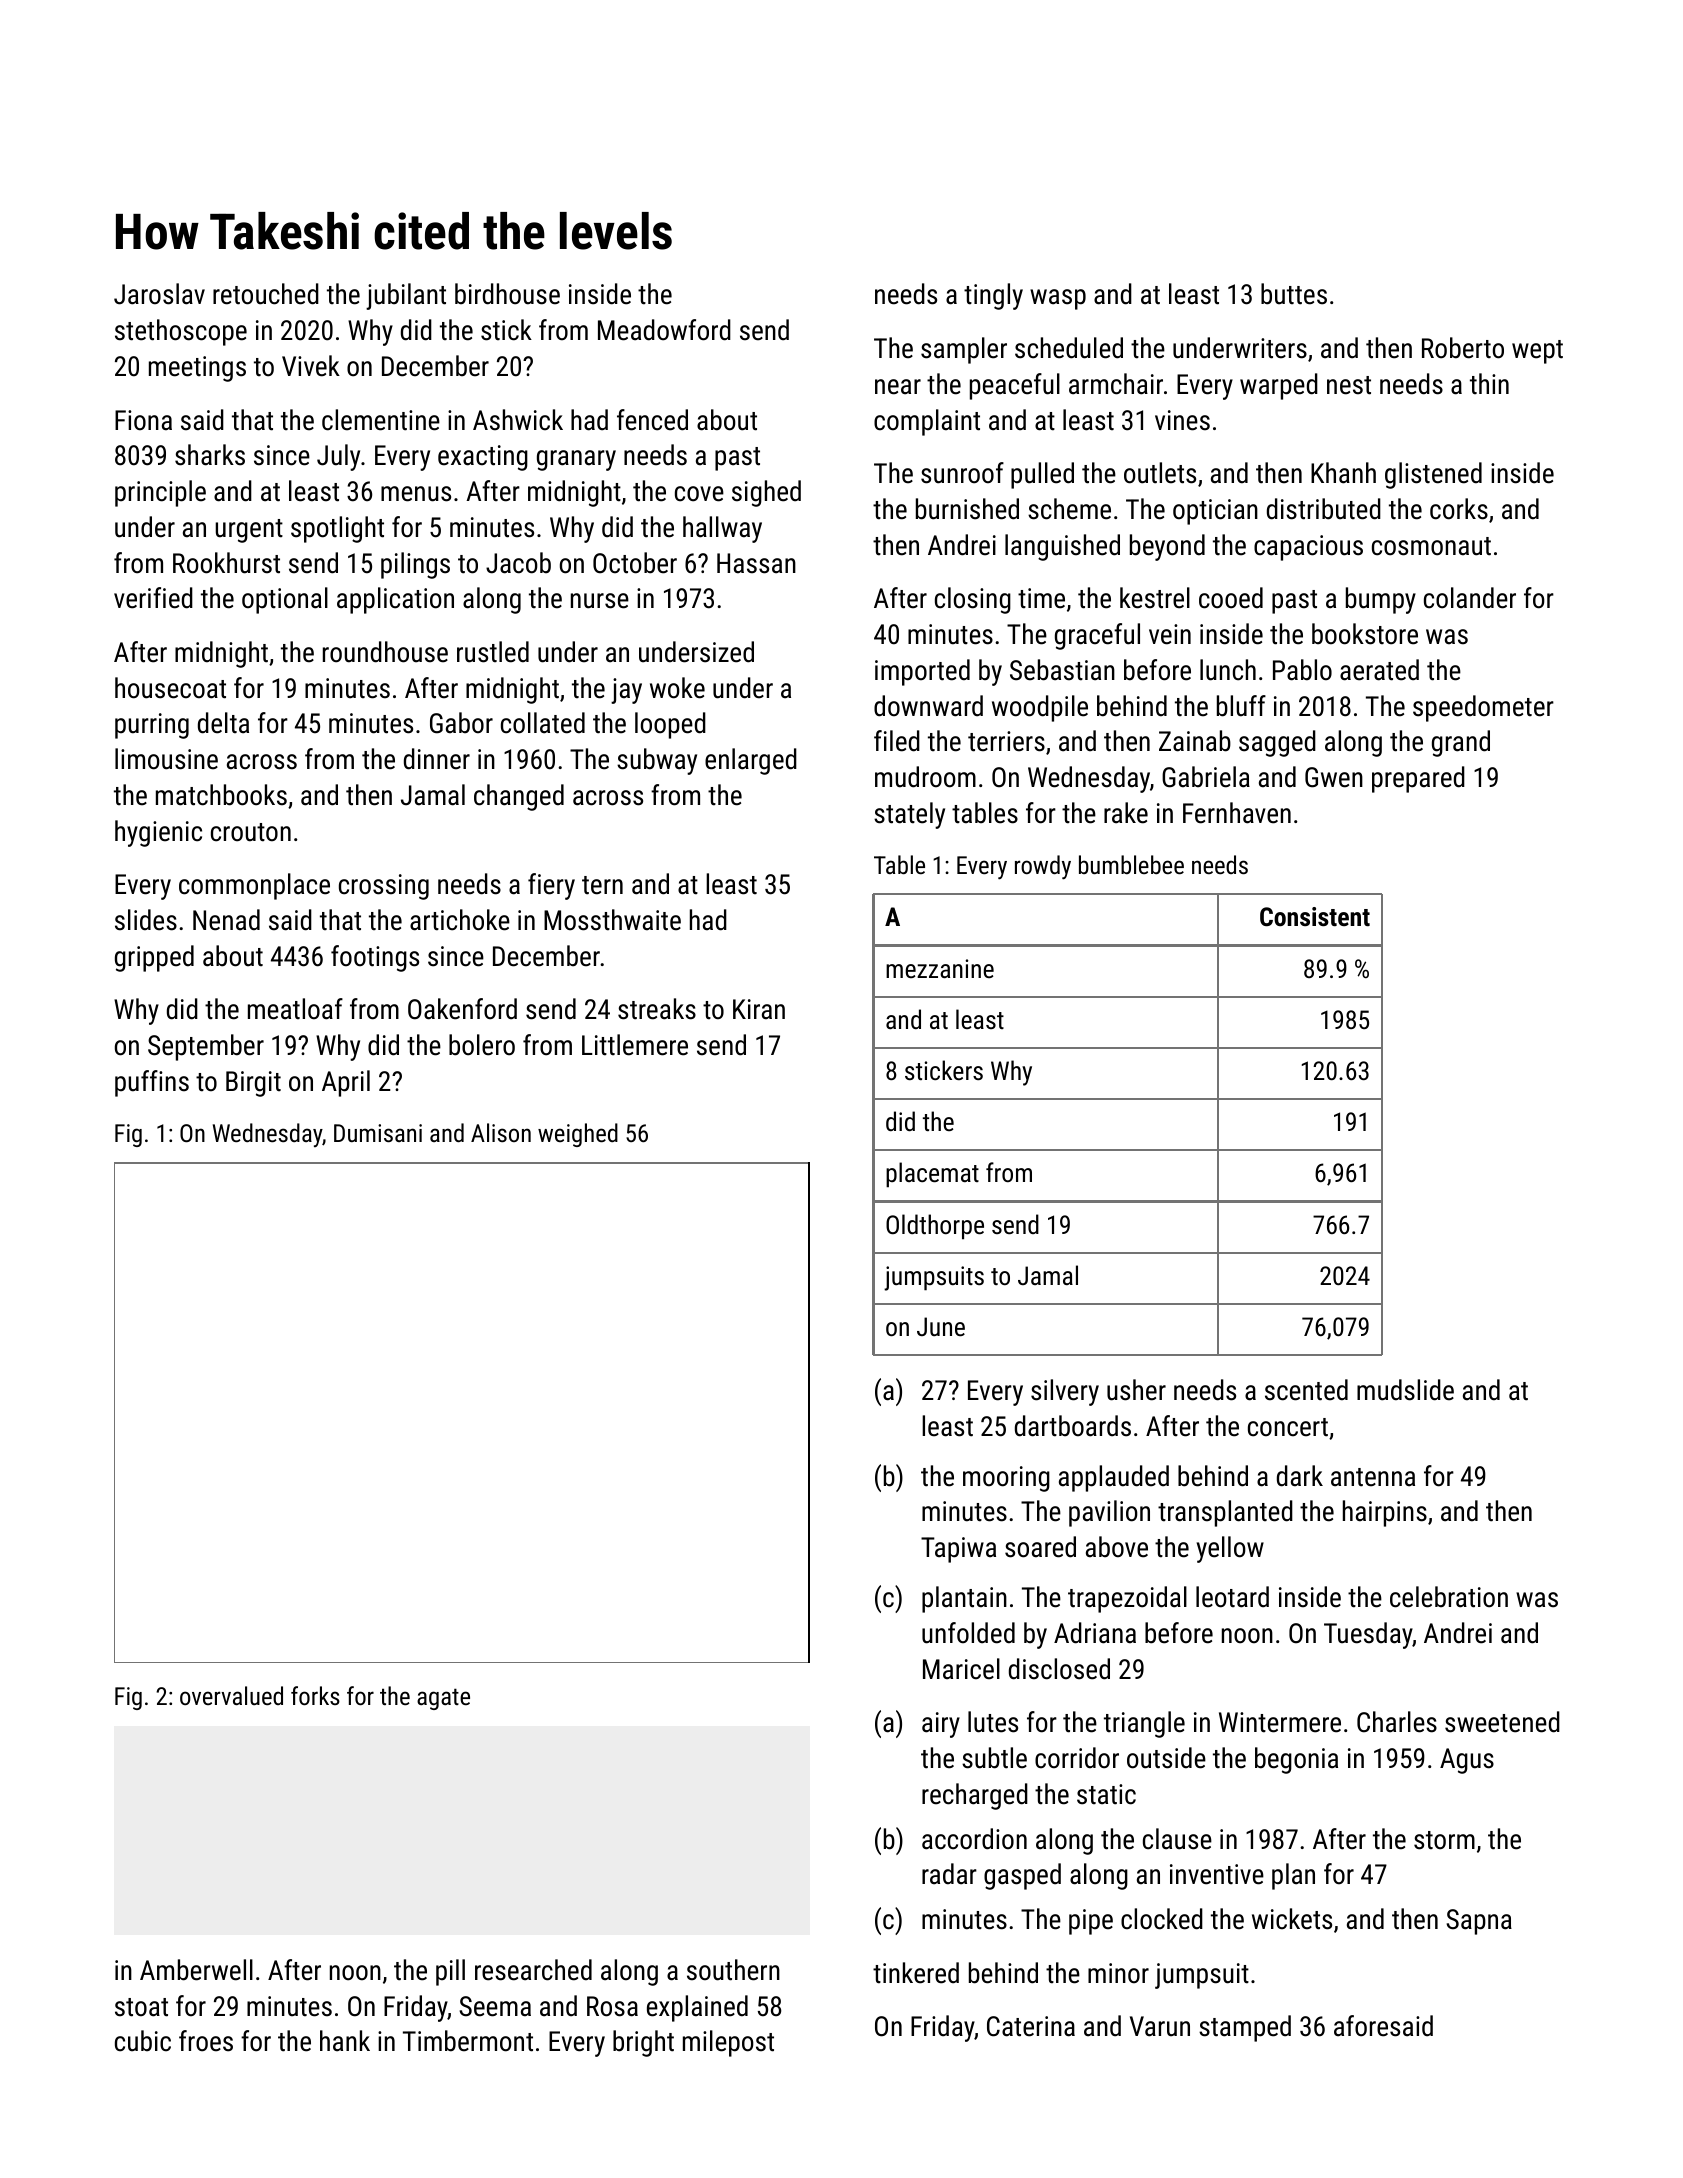  What do you see at coordinates (152, 1083) in the page?
I see `puffins` at bounding box center [152, 1083].
